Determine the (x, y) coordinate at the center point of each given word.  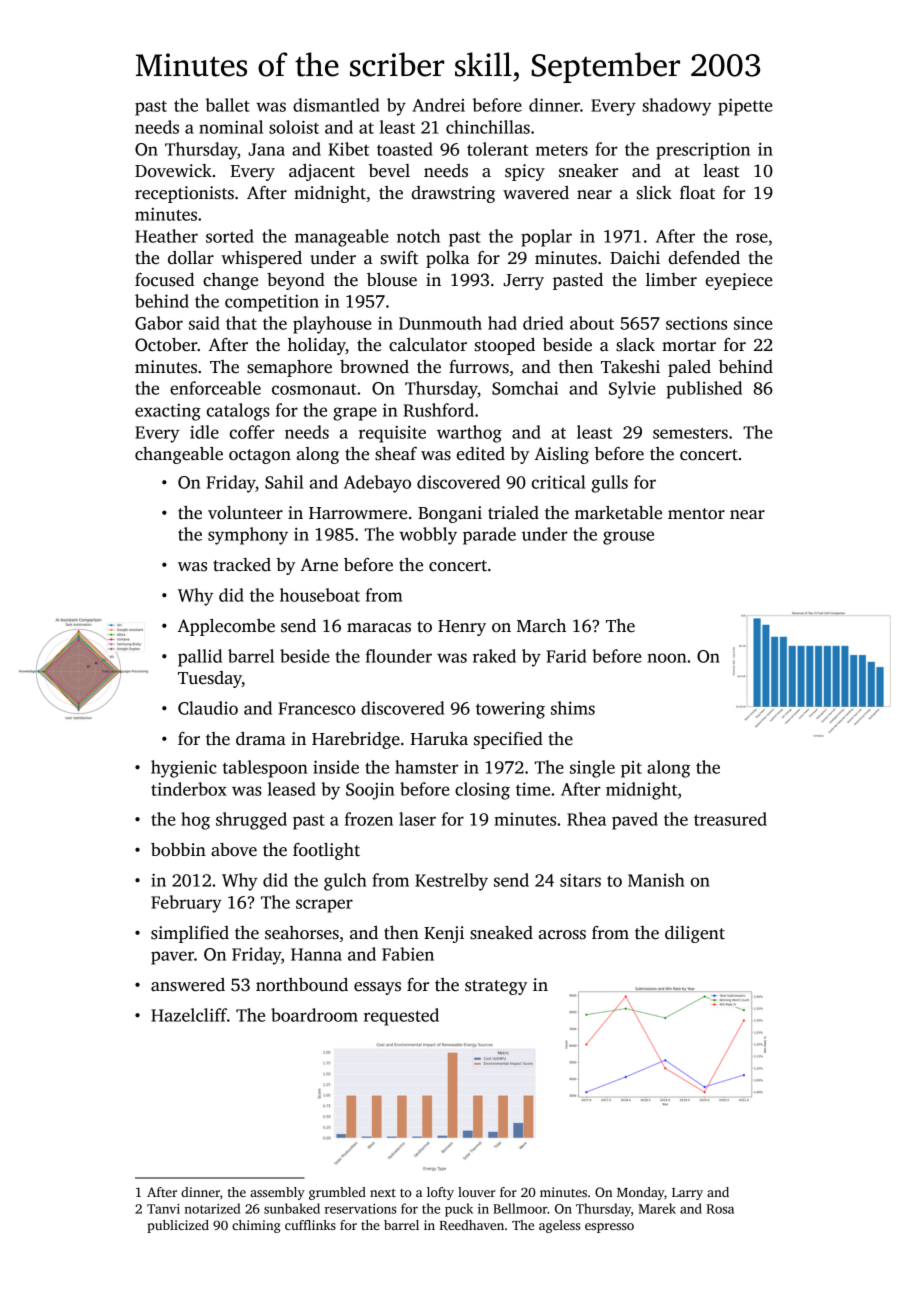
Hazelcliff (189, 1015)
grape (355, 414)
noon (666, 658)
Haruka (439, 739)
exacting (168, 412)
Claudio (208, 708)
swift (399, 258)
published (704, 390)
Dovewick (173, 171)
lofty (440, 1193)
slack (635, 345)
